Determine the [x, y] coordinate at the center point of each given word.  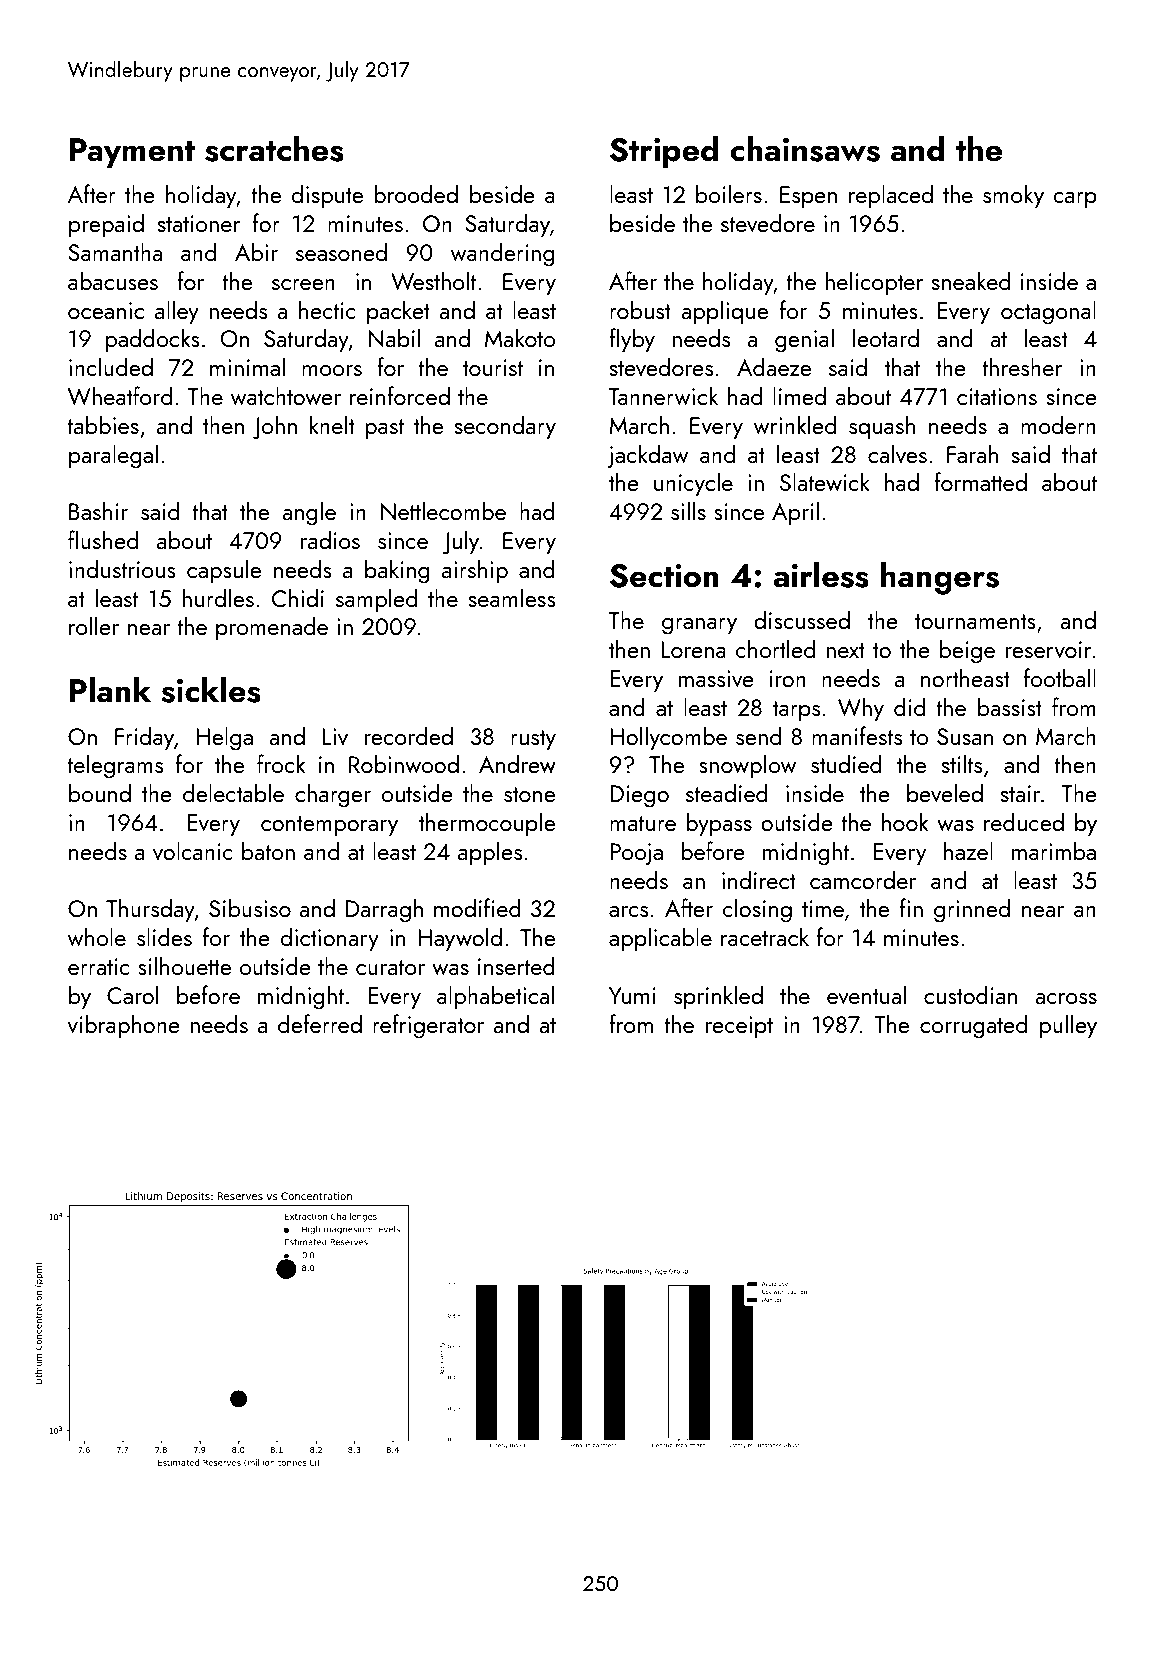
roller [94, 625]
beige [967, 651]
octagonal [1048, 312]
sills [688, 510]
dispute [327, 196]
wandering [503, 254]
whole [97, 937]
